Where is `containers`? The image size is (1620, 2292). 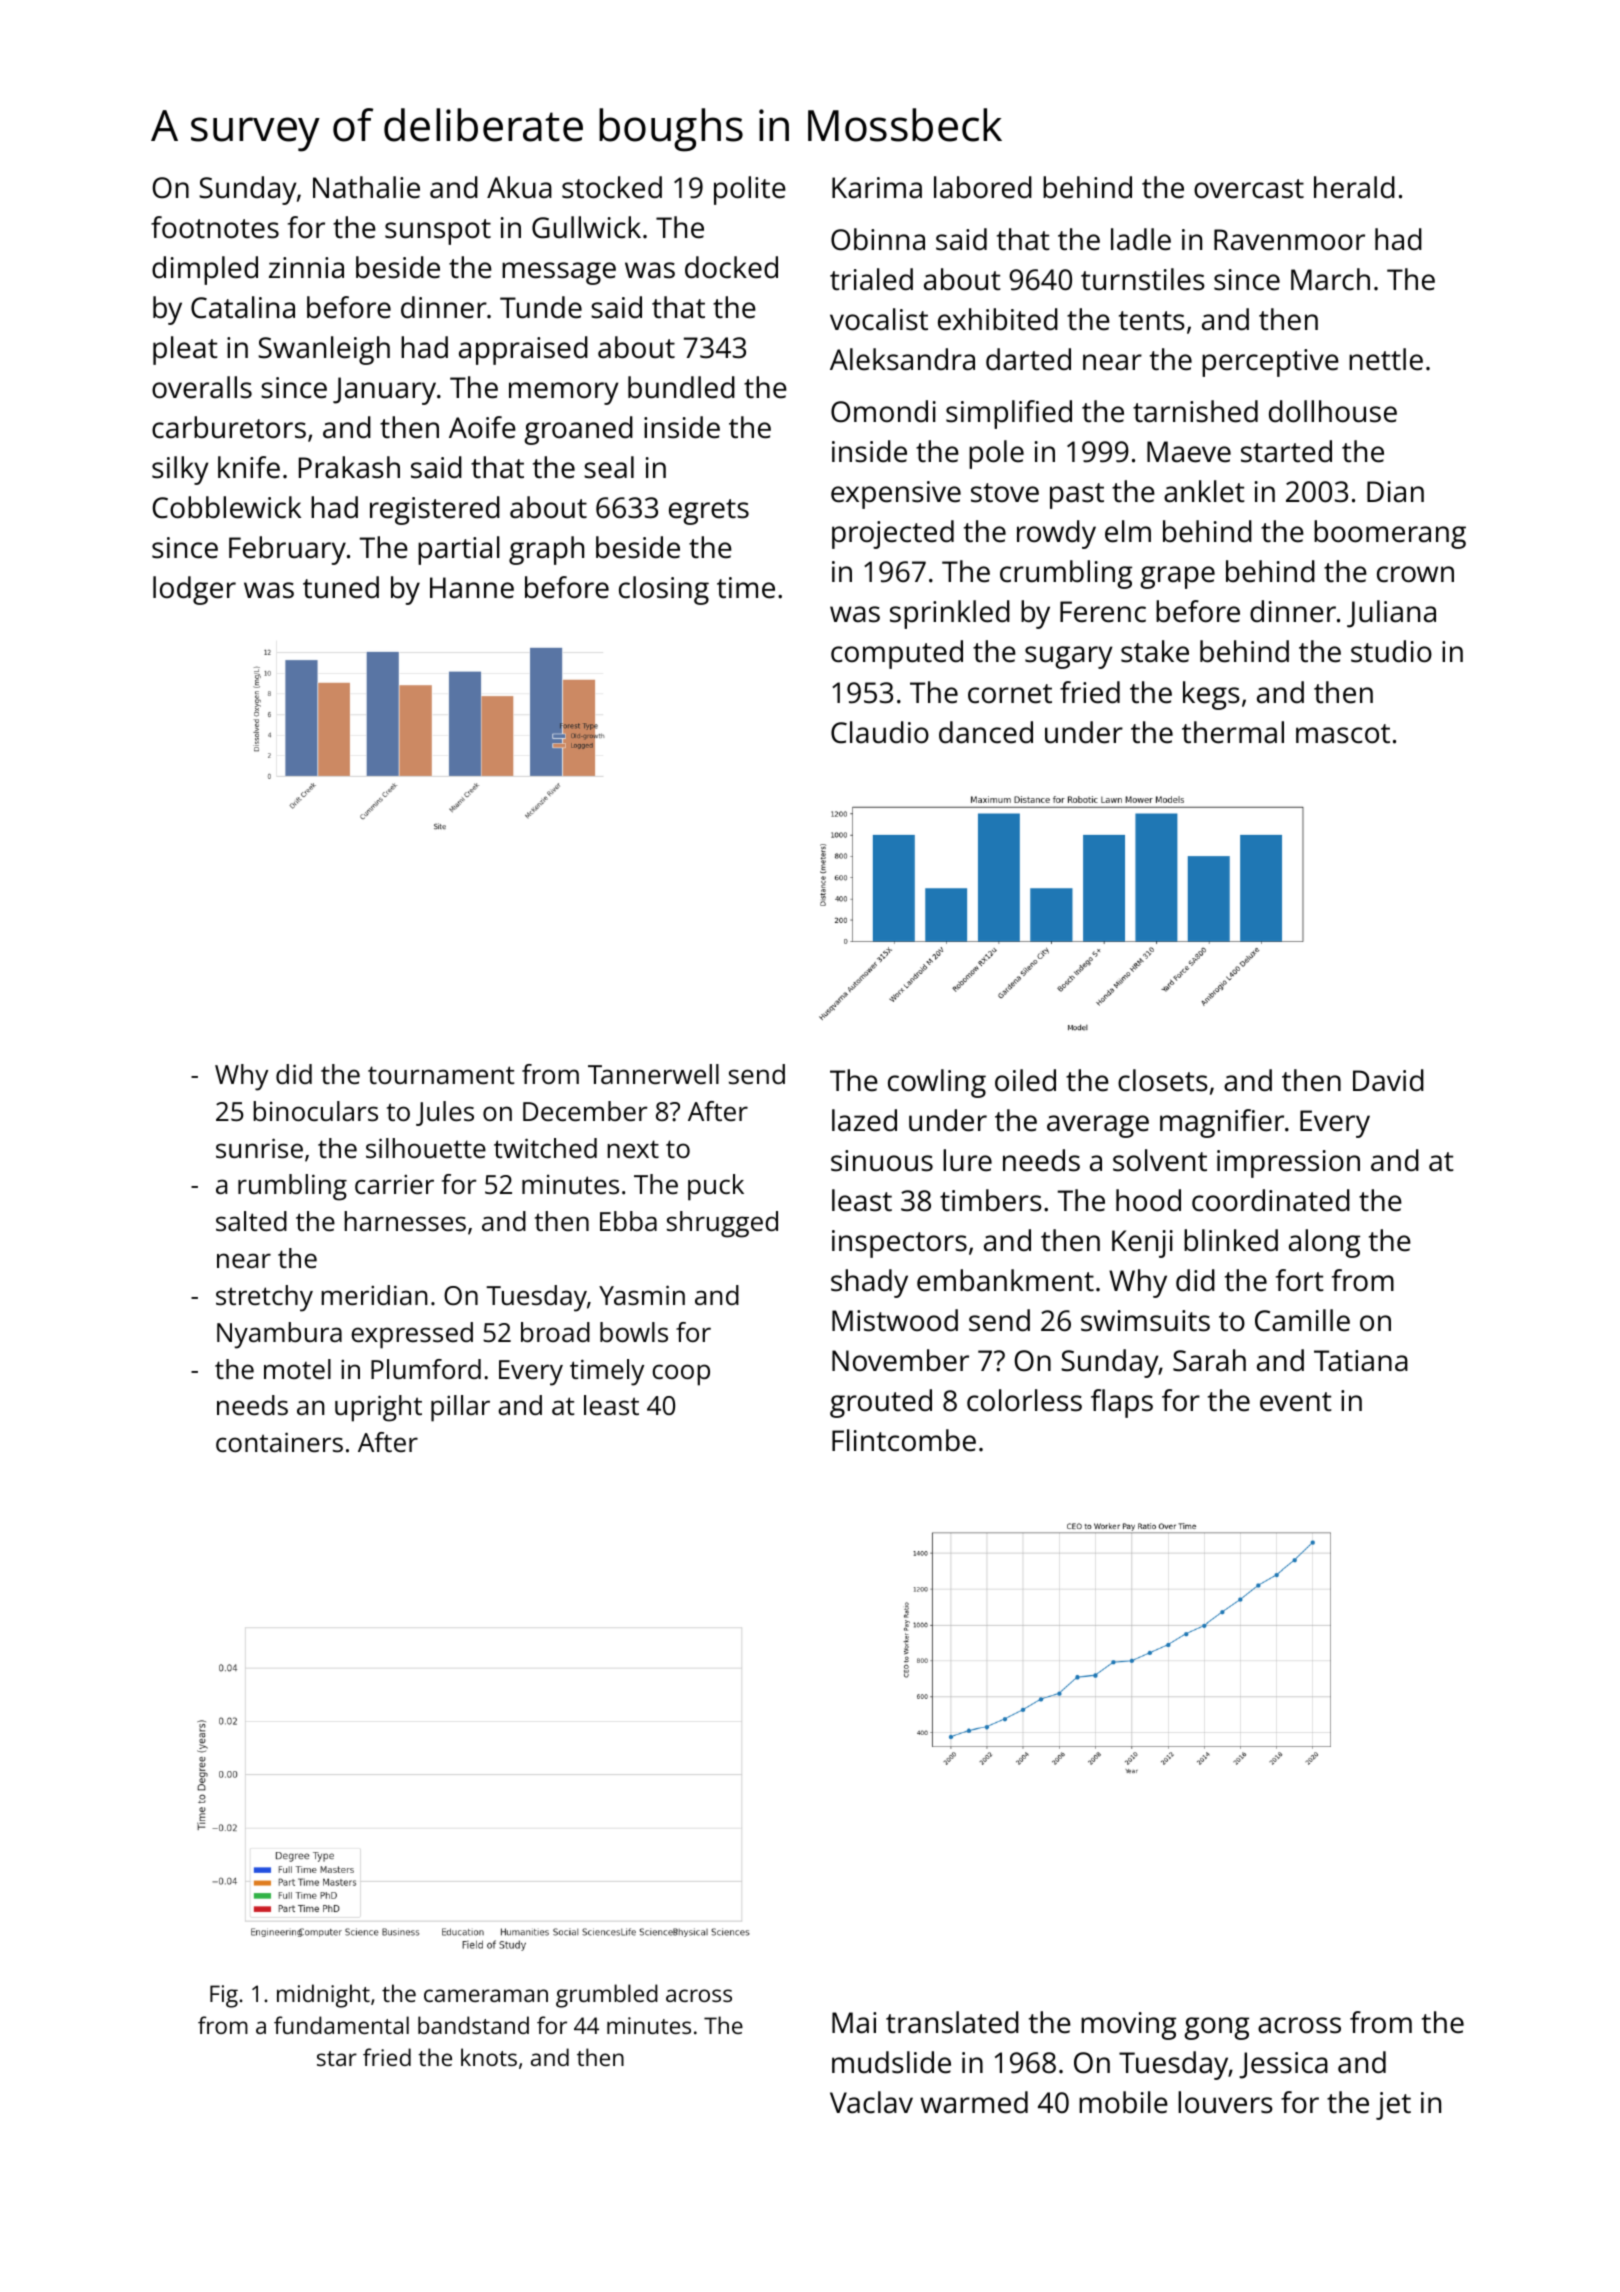
containers is located at coordinates (279, 1442).
